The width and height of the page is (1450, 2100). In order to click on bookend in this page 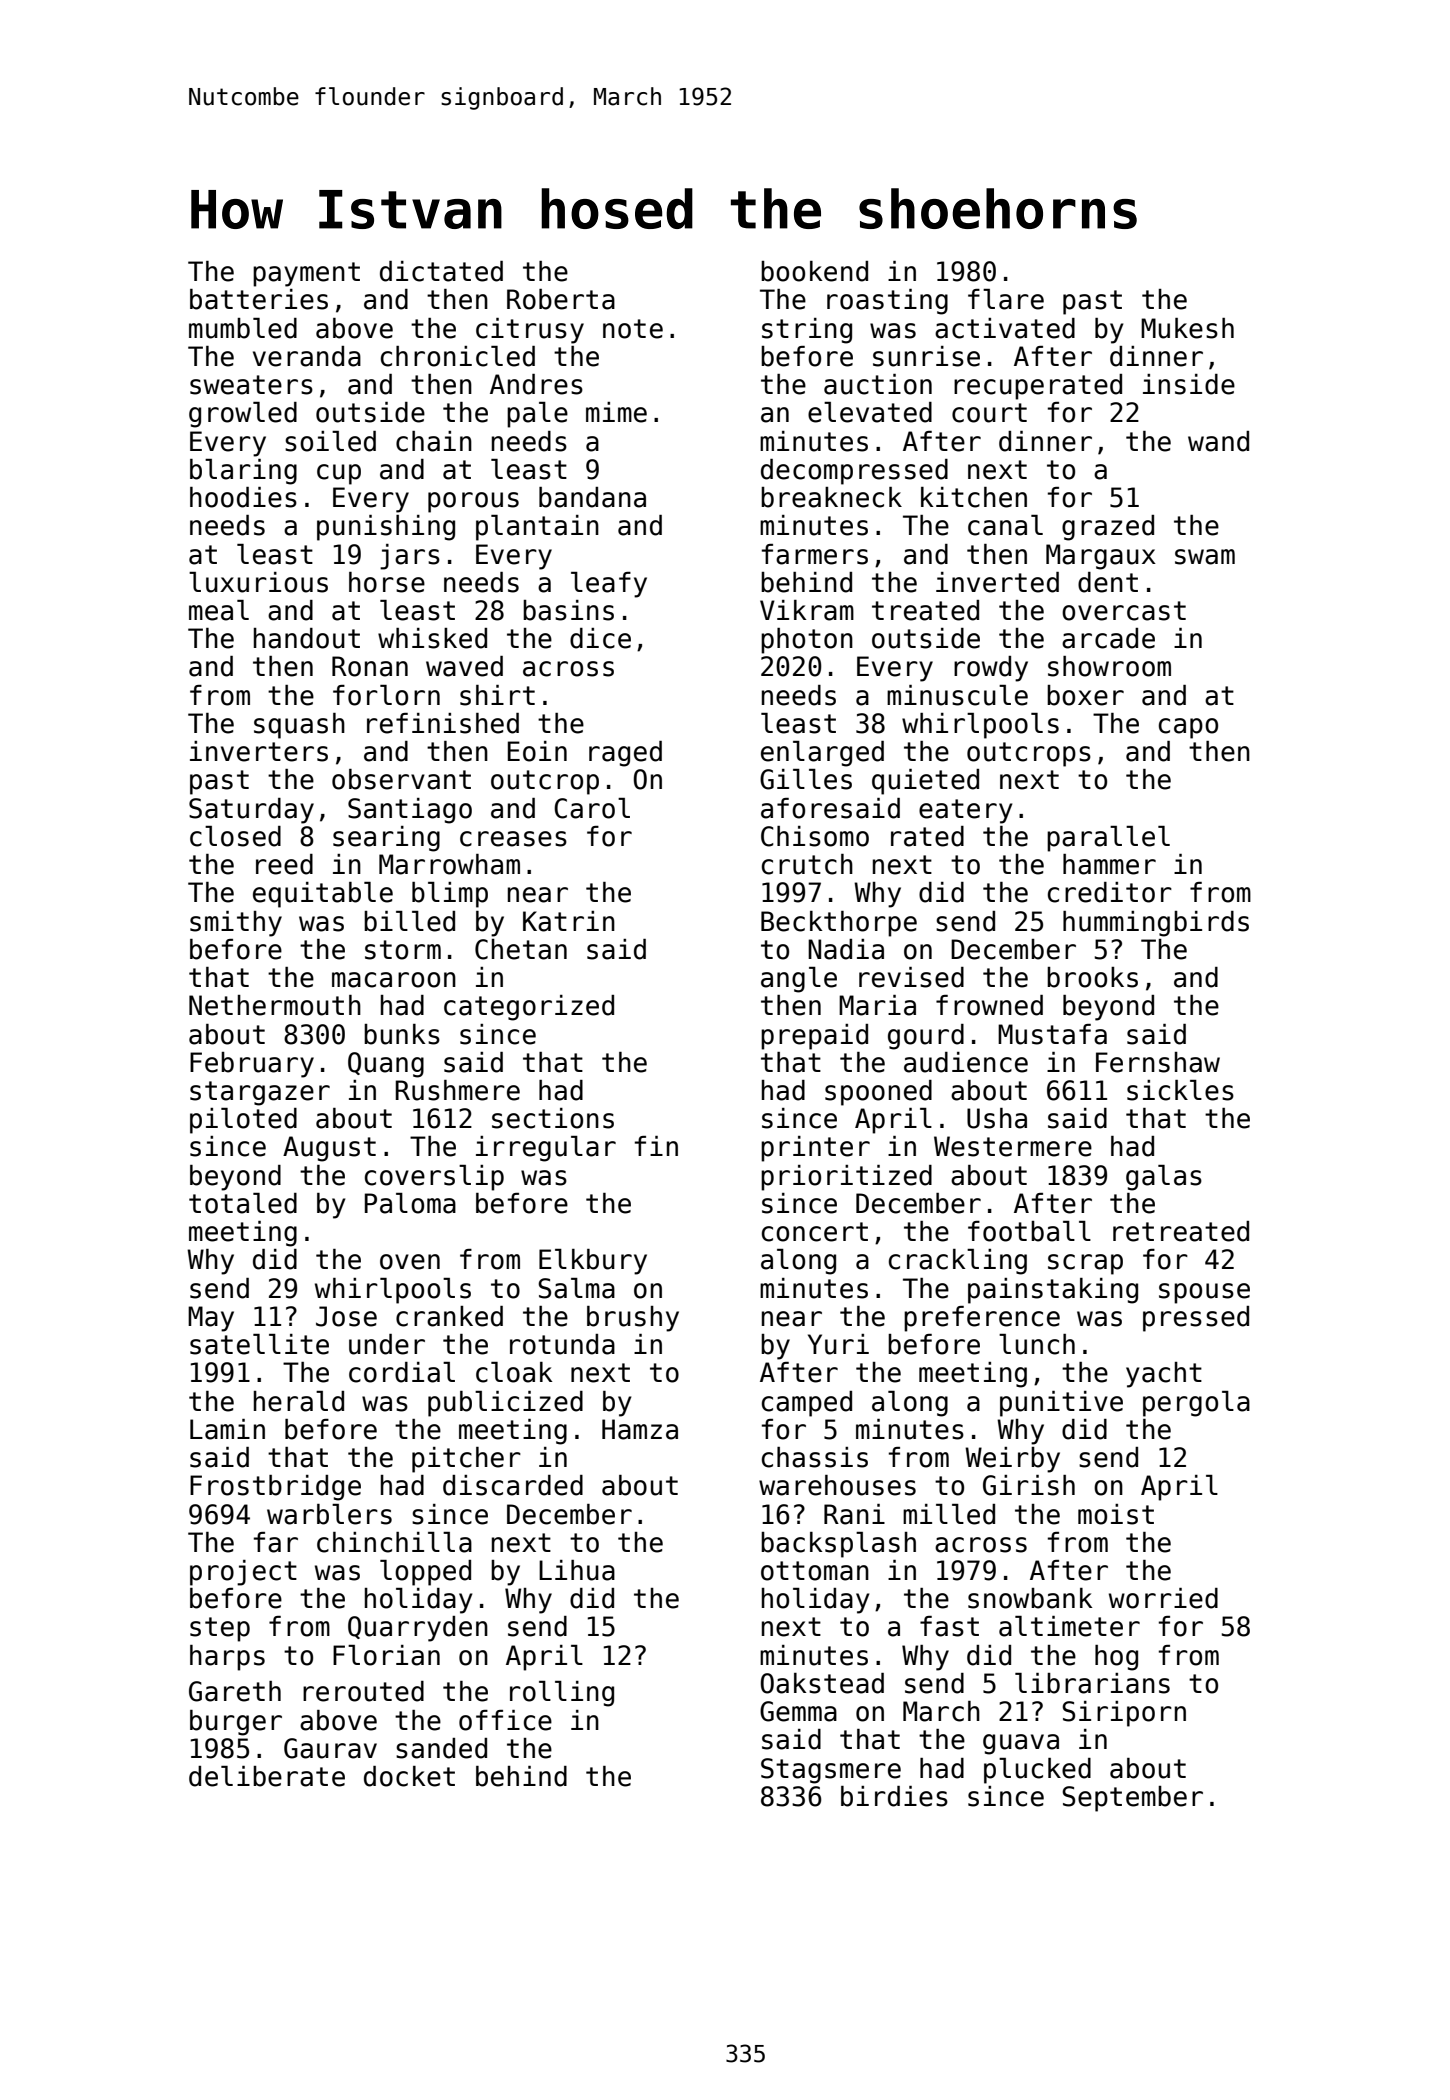, I will do `click(814, 271)`.
